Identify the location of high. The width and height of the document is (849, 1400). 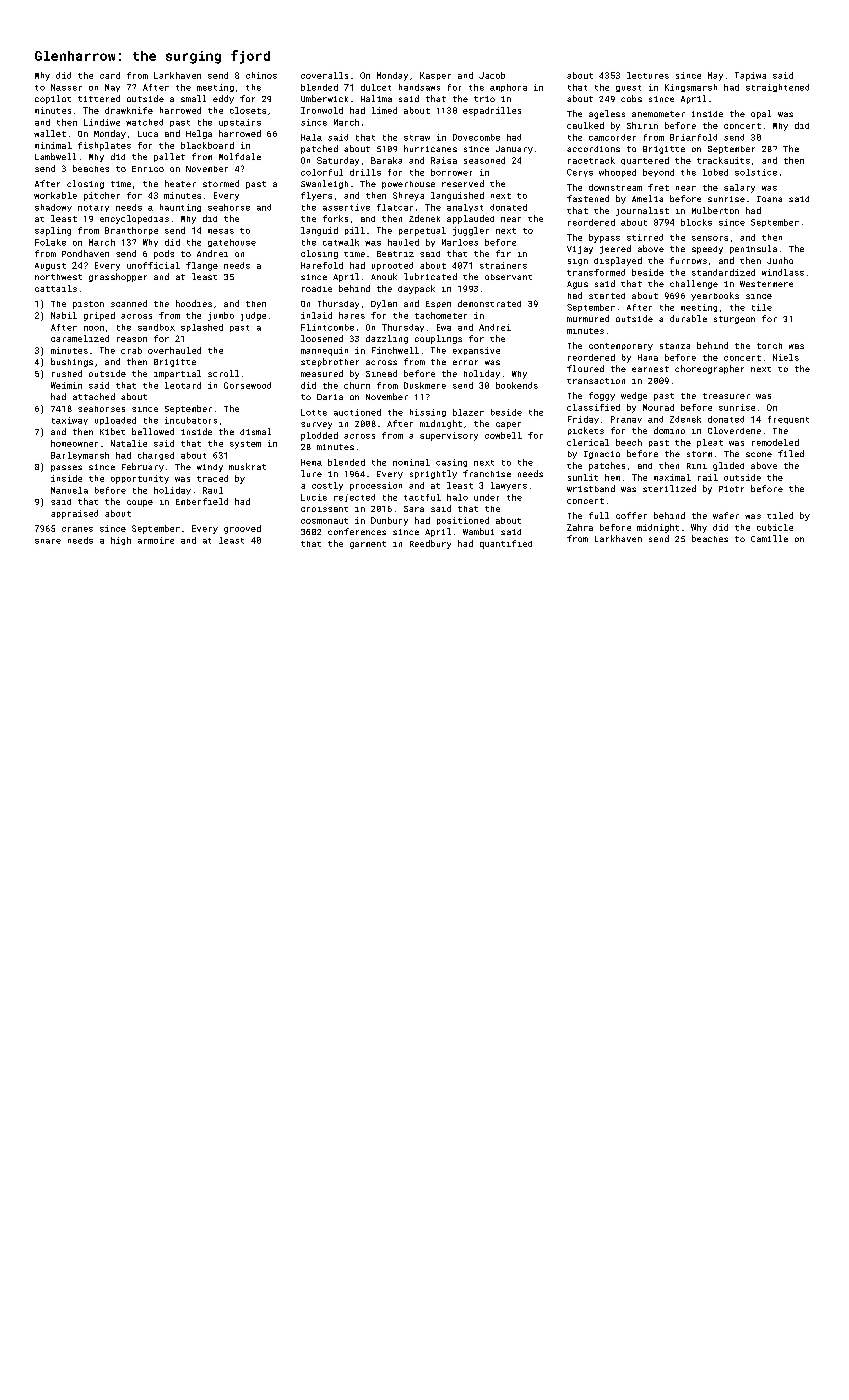
(121, 541).
